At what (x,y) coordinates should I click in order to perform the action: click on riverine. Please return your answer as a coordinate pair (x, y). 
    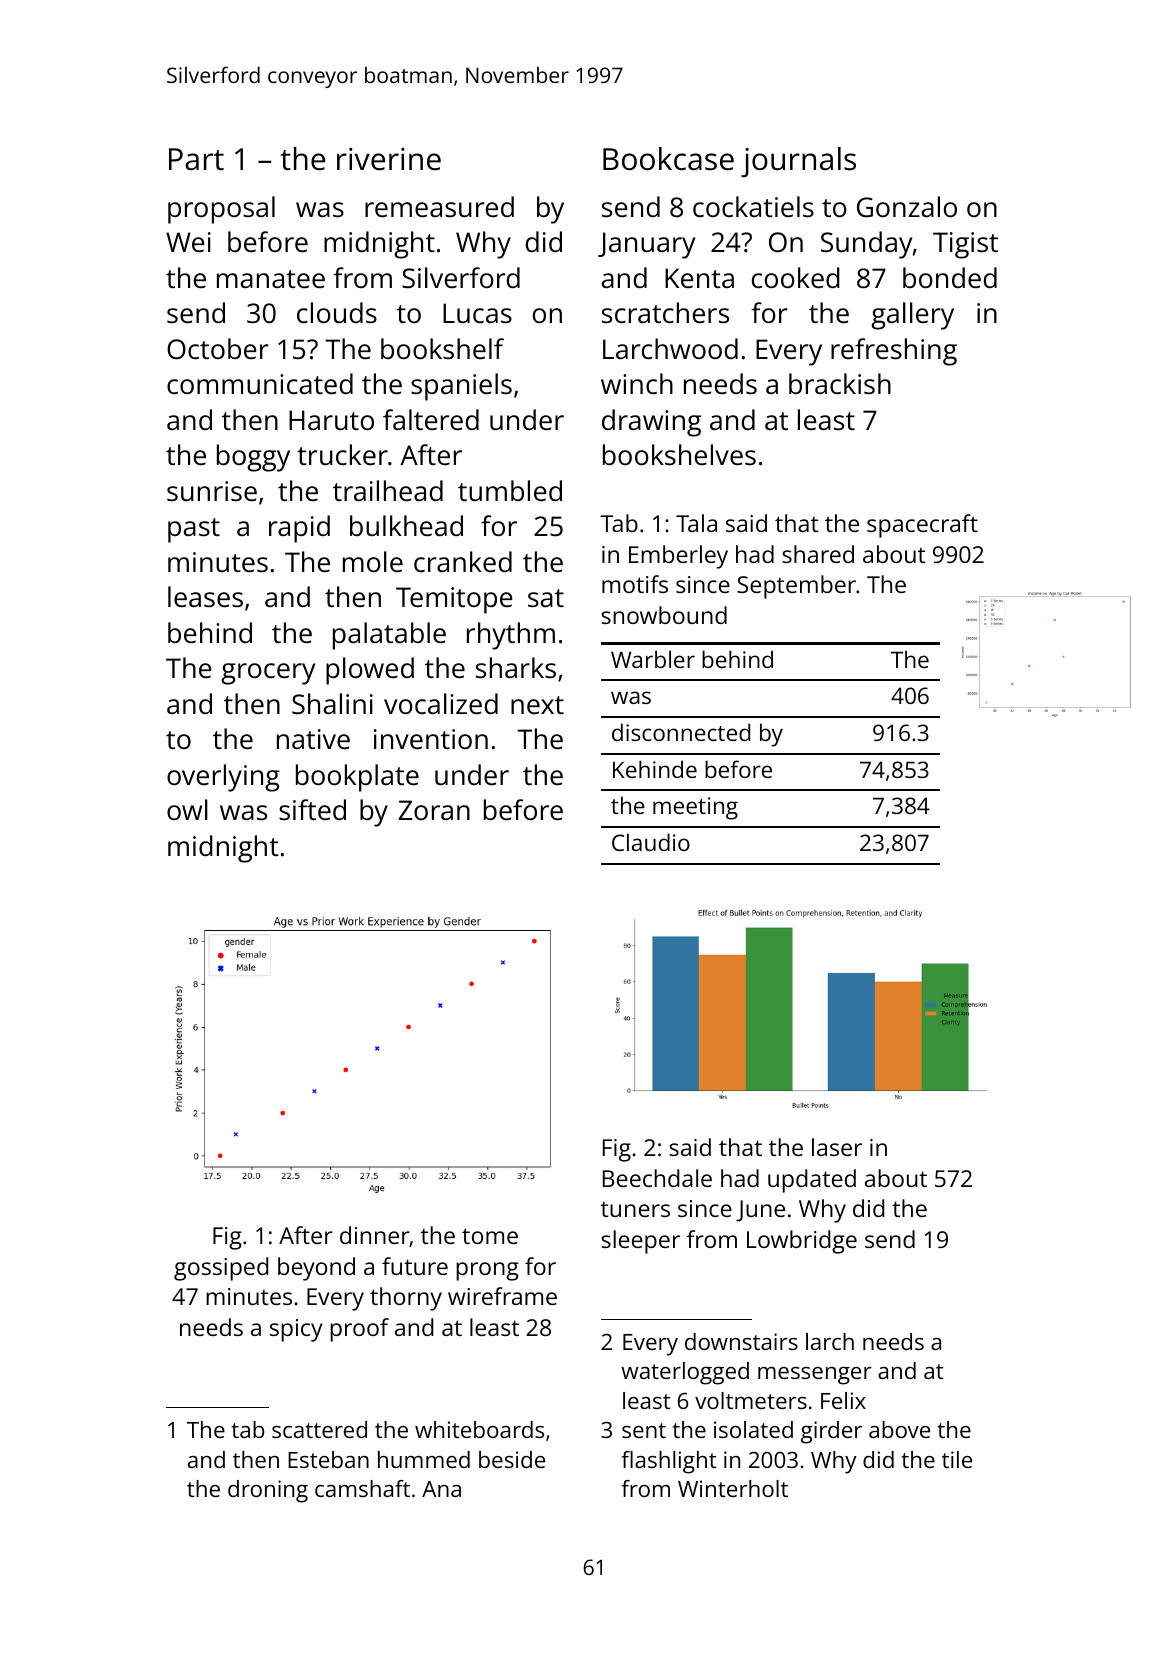
    Looking at the image, I should click on (389, 159).
